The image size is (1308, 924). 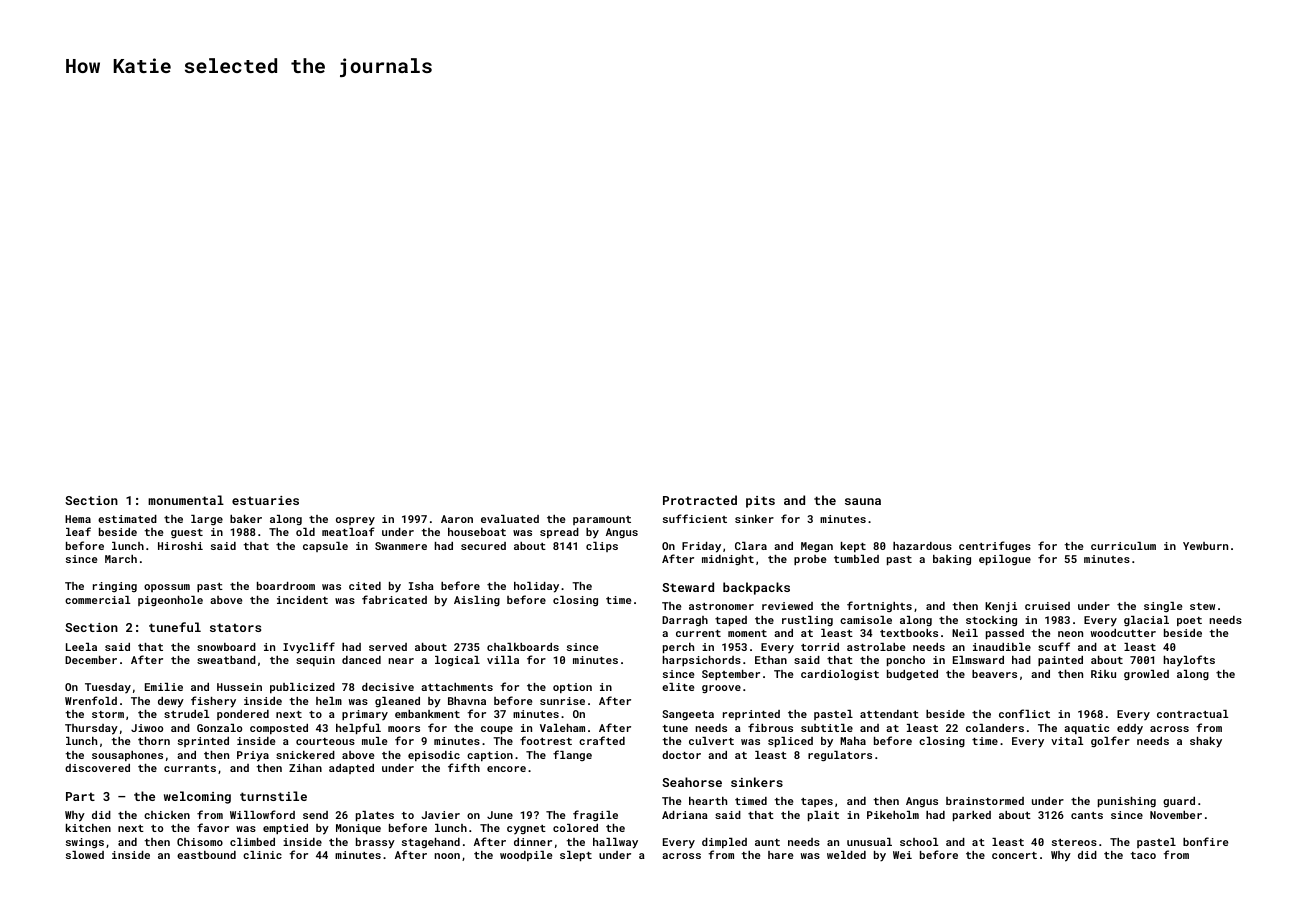 I want to click on spread, so click(x=559, y=533).
